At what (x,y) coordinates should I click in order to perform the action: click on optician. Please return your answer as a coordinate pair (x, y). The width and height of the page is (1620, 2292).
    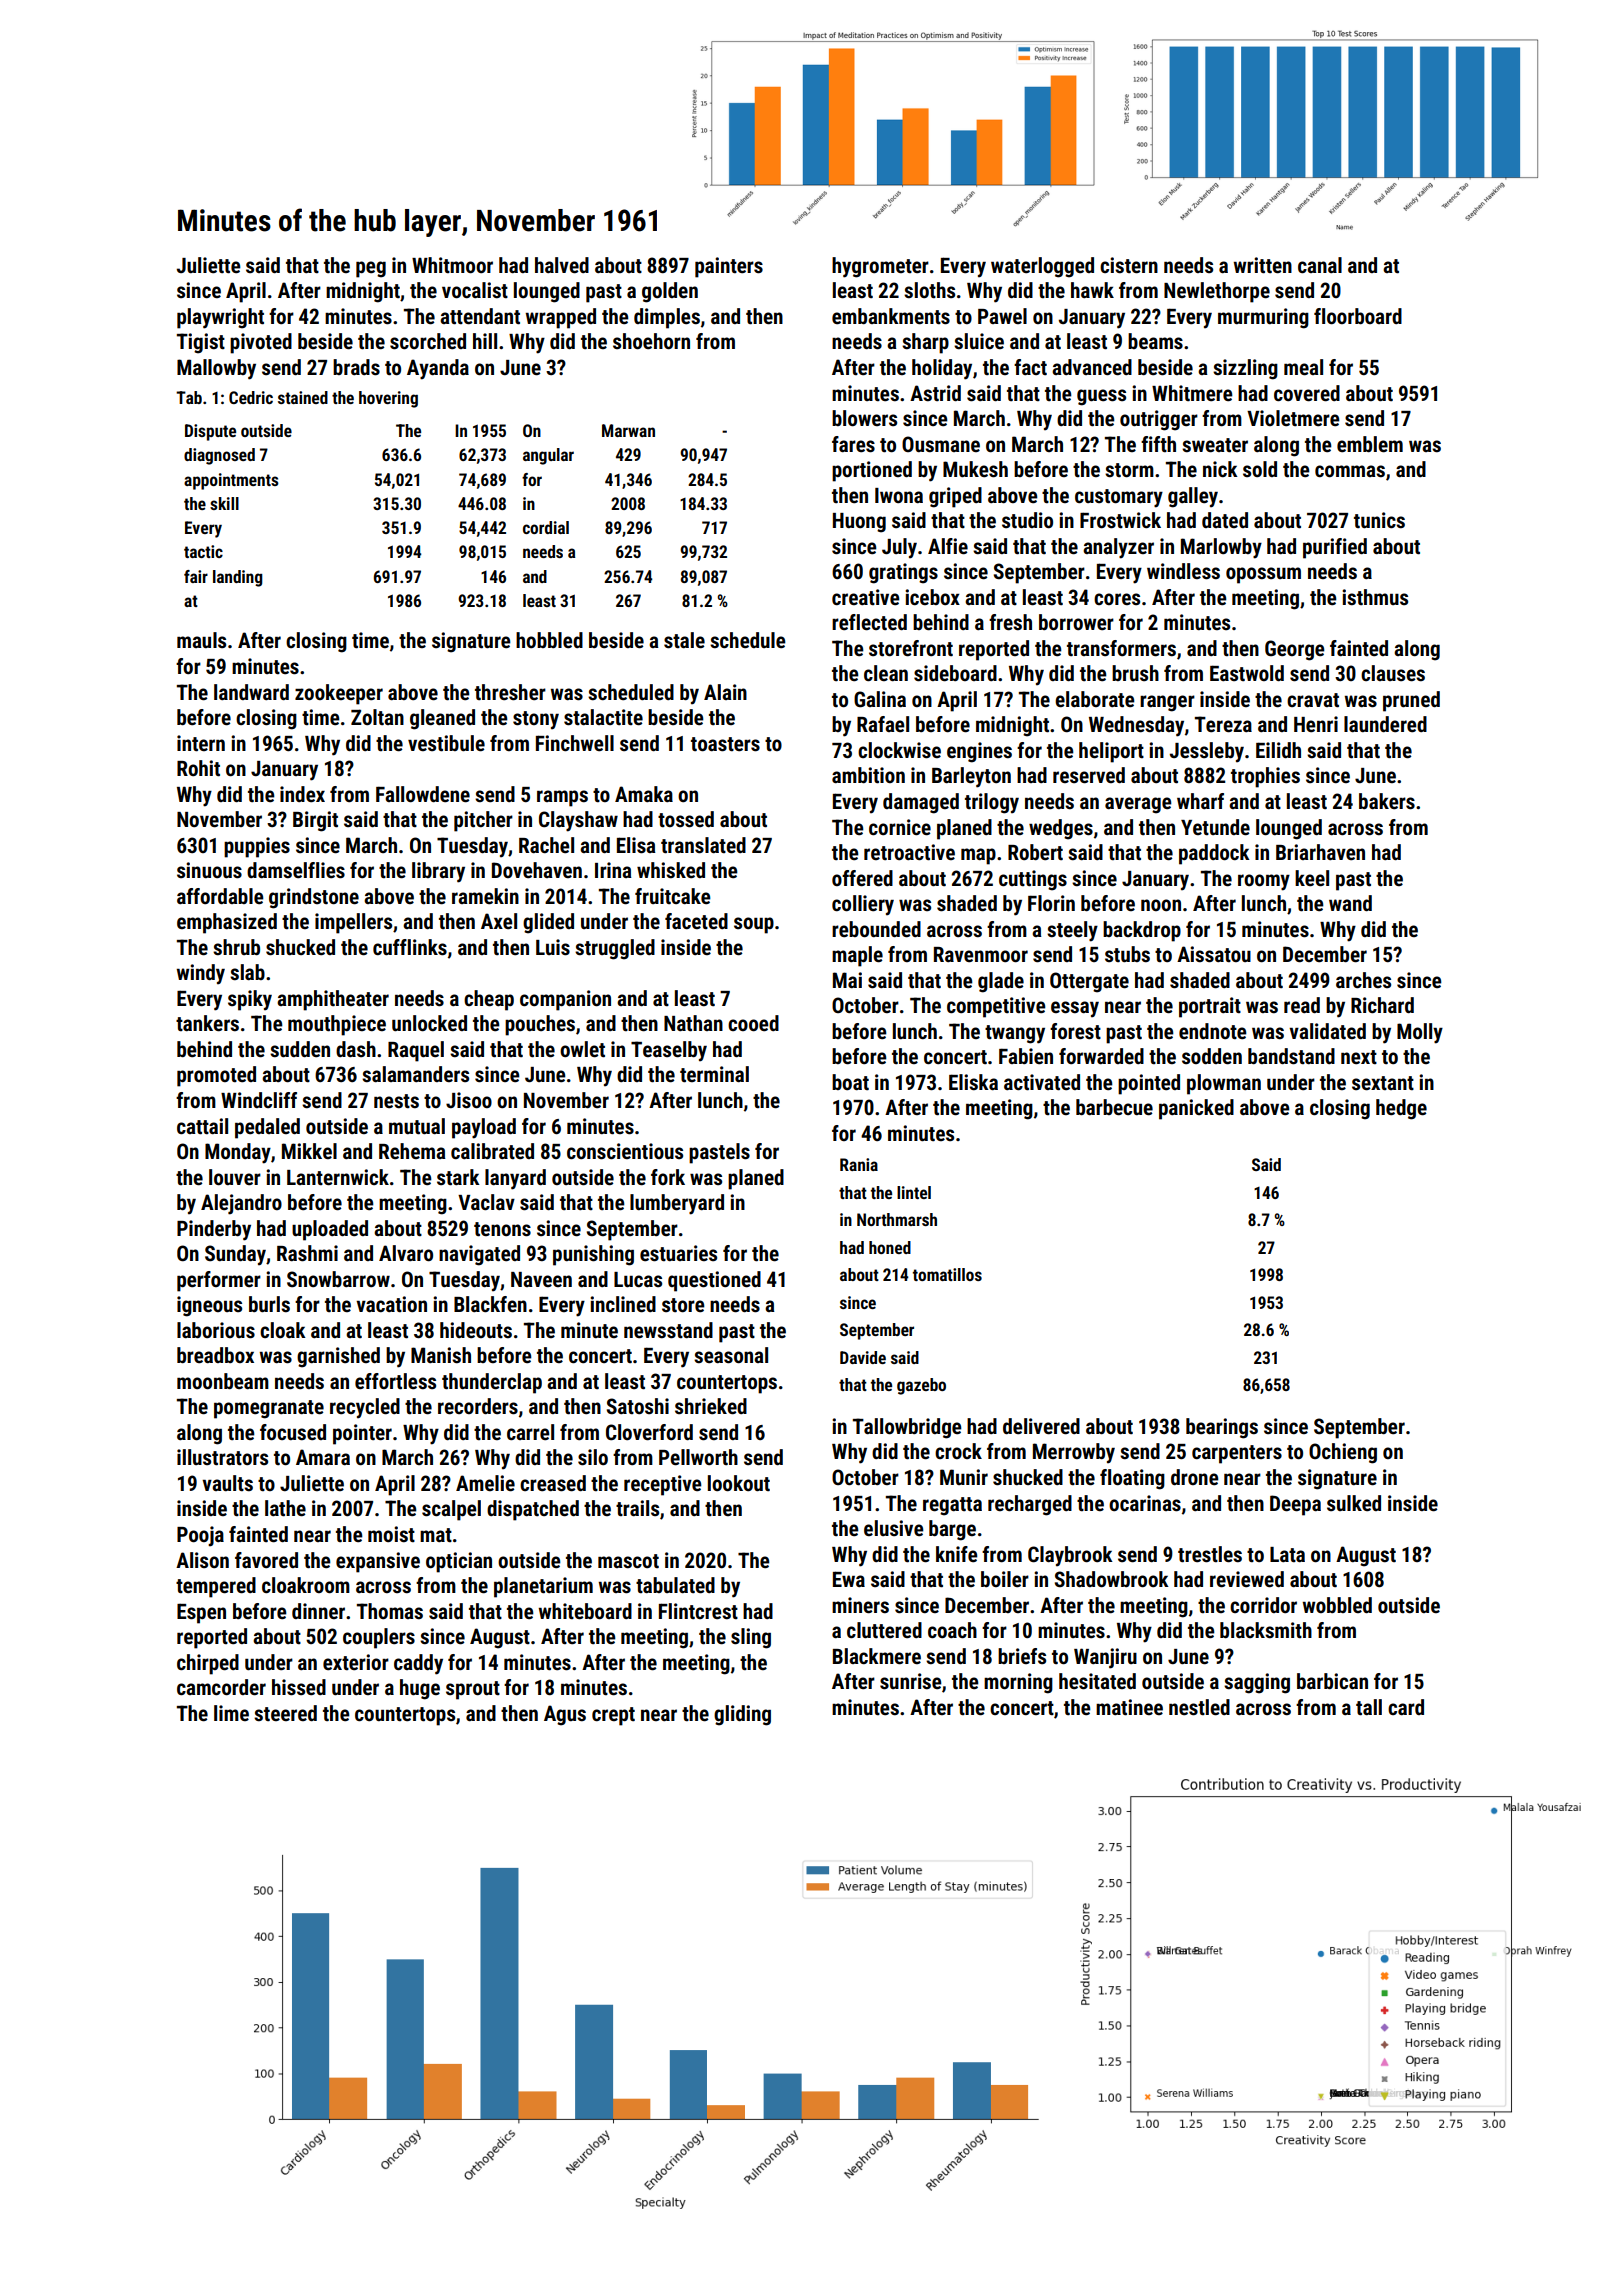
    Looking at the image, I should click on (459, 1562).
